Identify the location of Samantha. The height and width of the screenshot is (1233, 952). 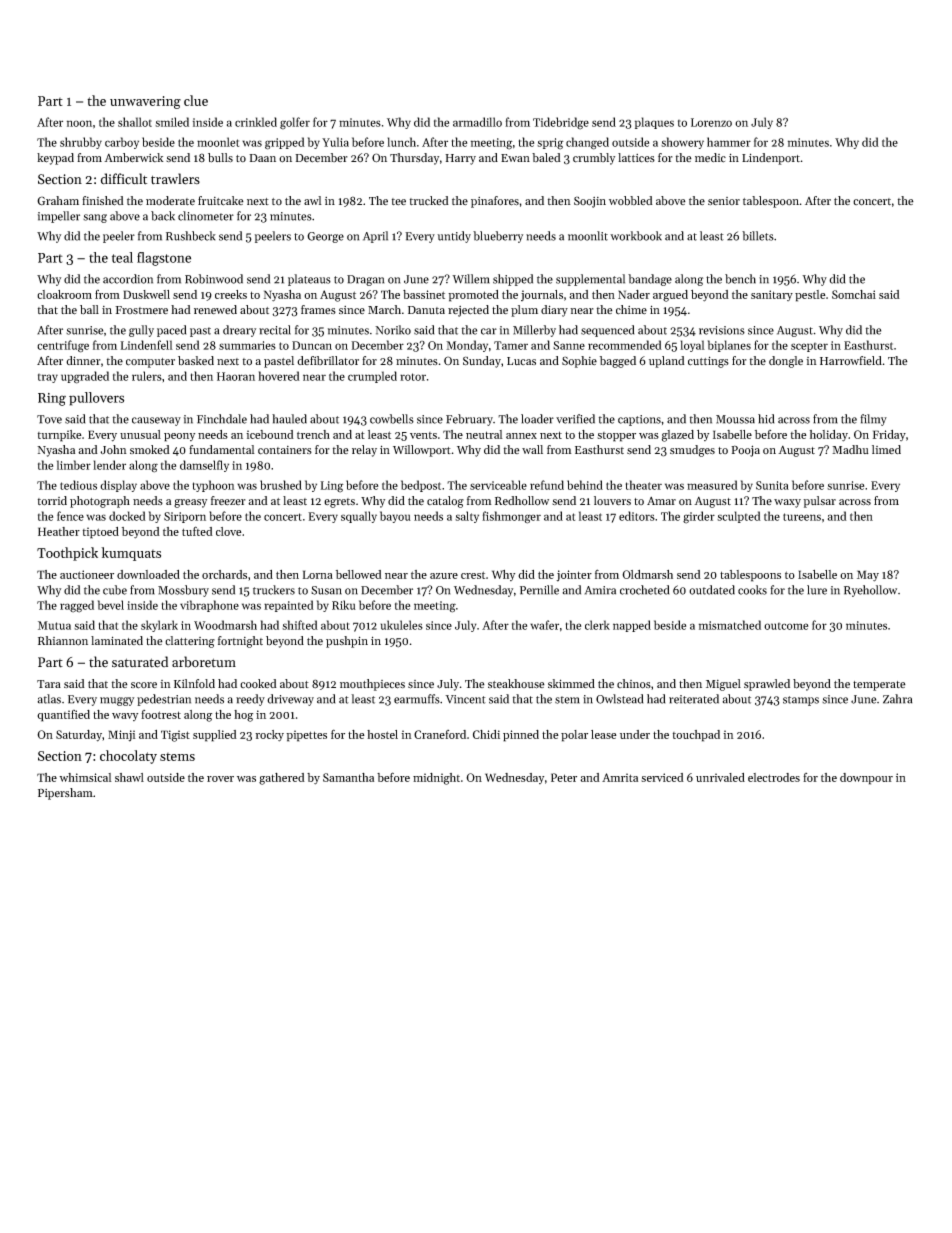
(348, 777).
